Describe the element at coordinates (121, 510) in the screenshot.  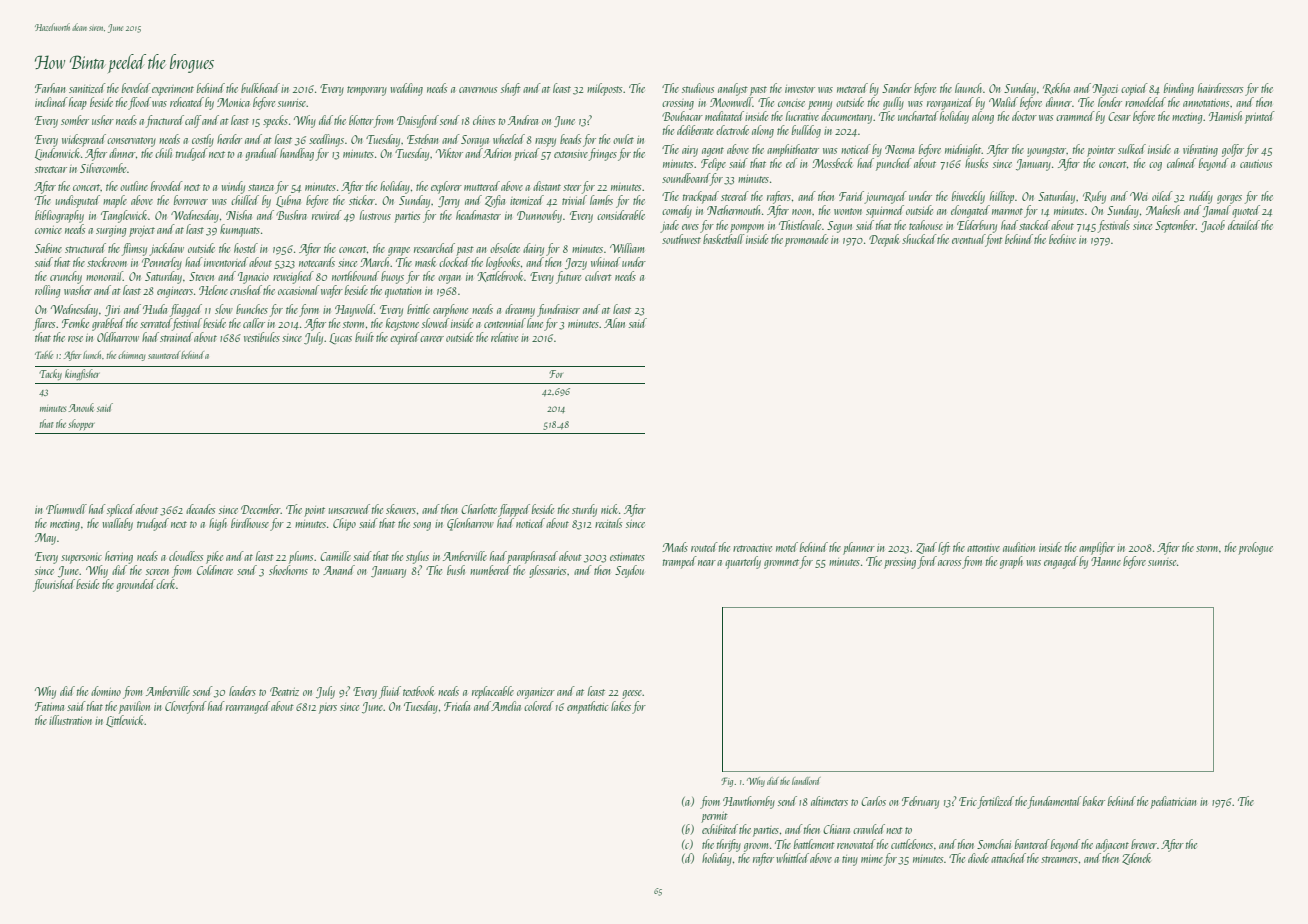
I see `spliced` at that location.
